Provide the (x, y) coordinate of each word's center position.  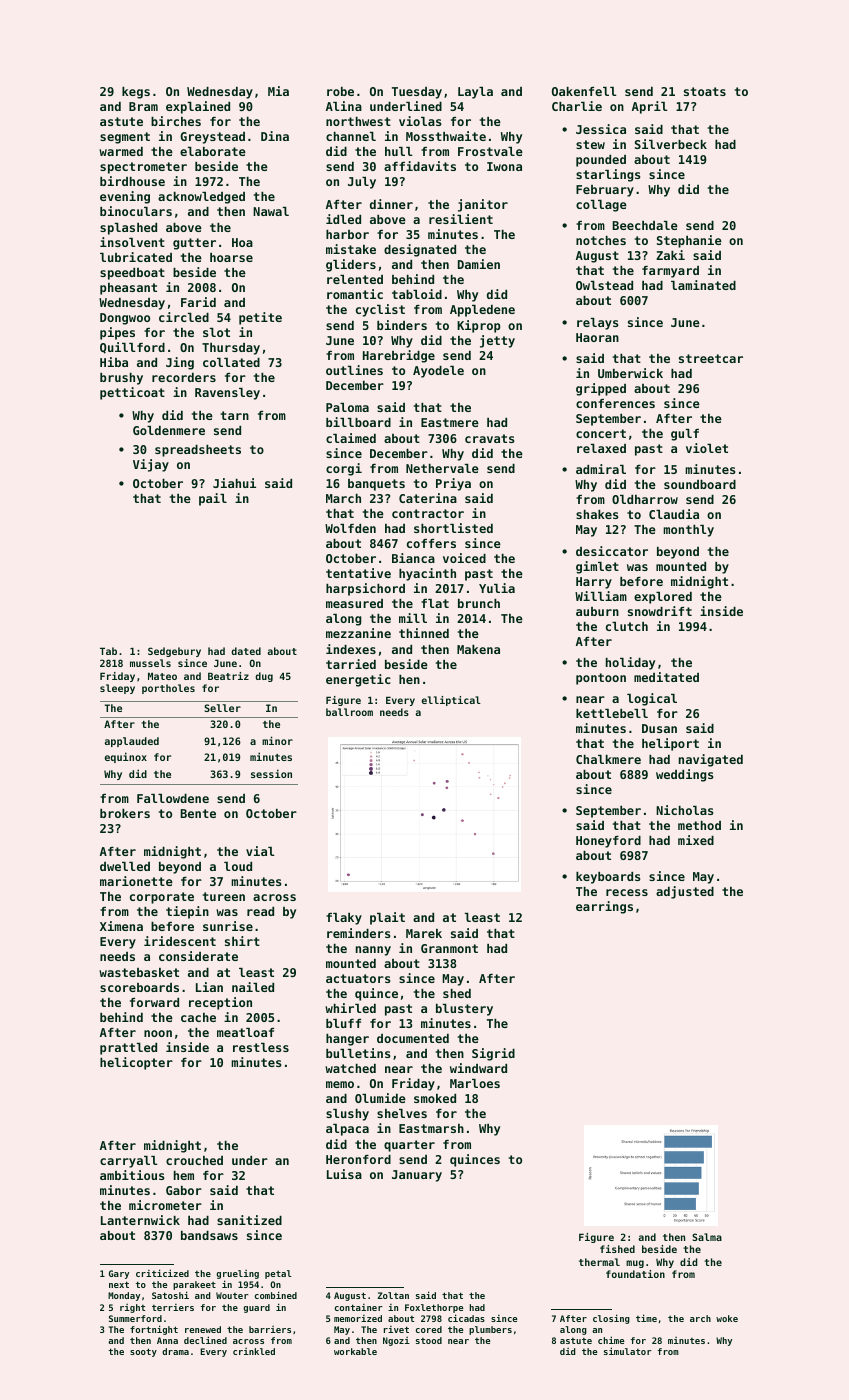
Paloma (347, 407)
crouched (194, 1160)
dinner (391, 204)
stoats (705, 91)
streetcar (711, 358)
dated (246, 651)
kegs (136, 93)
